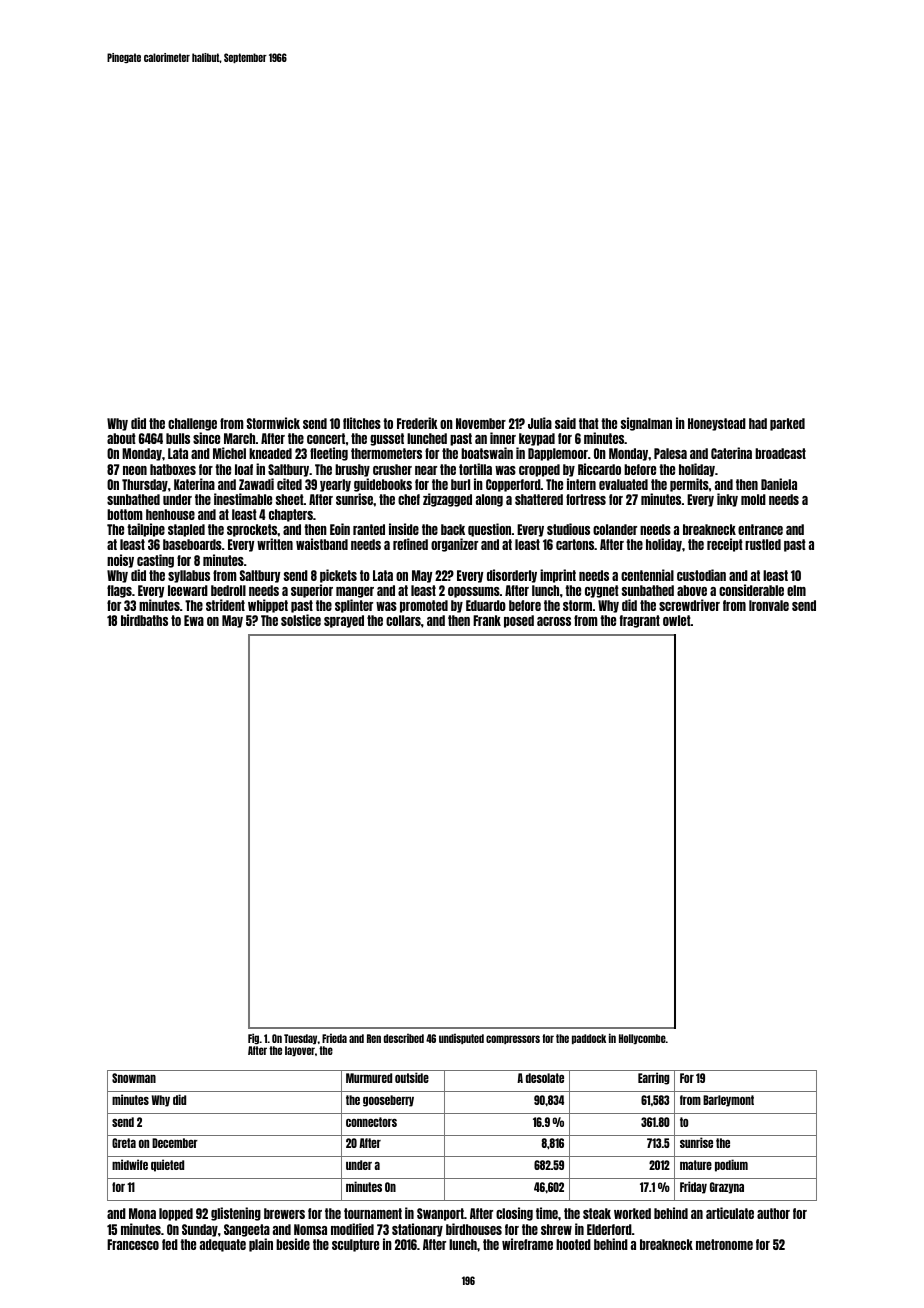  Describe the element at coordinates (677, 620) in the screenshot. I see `owlet` at that location.
